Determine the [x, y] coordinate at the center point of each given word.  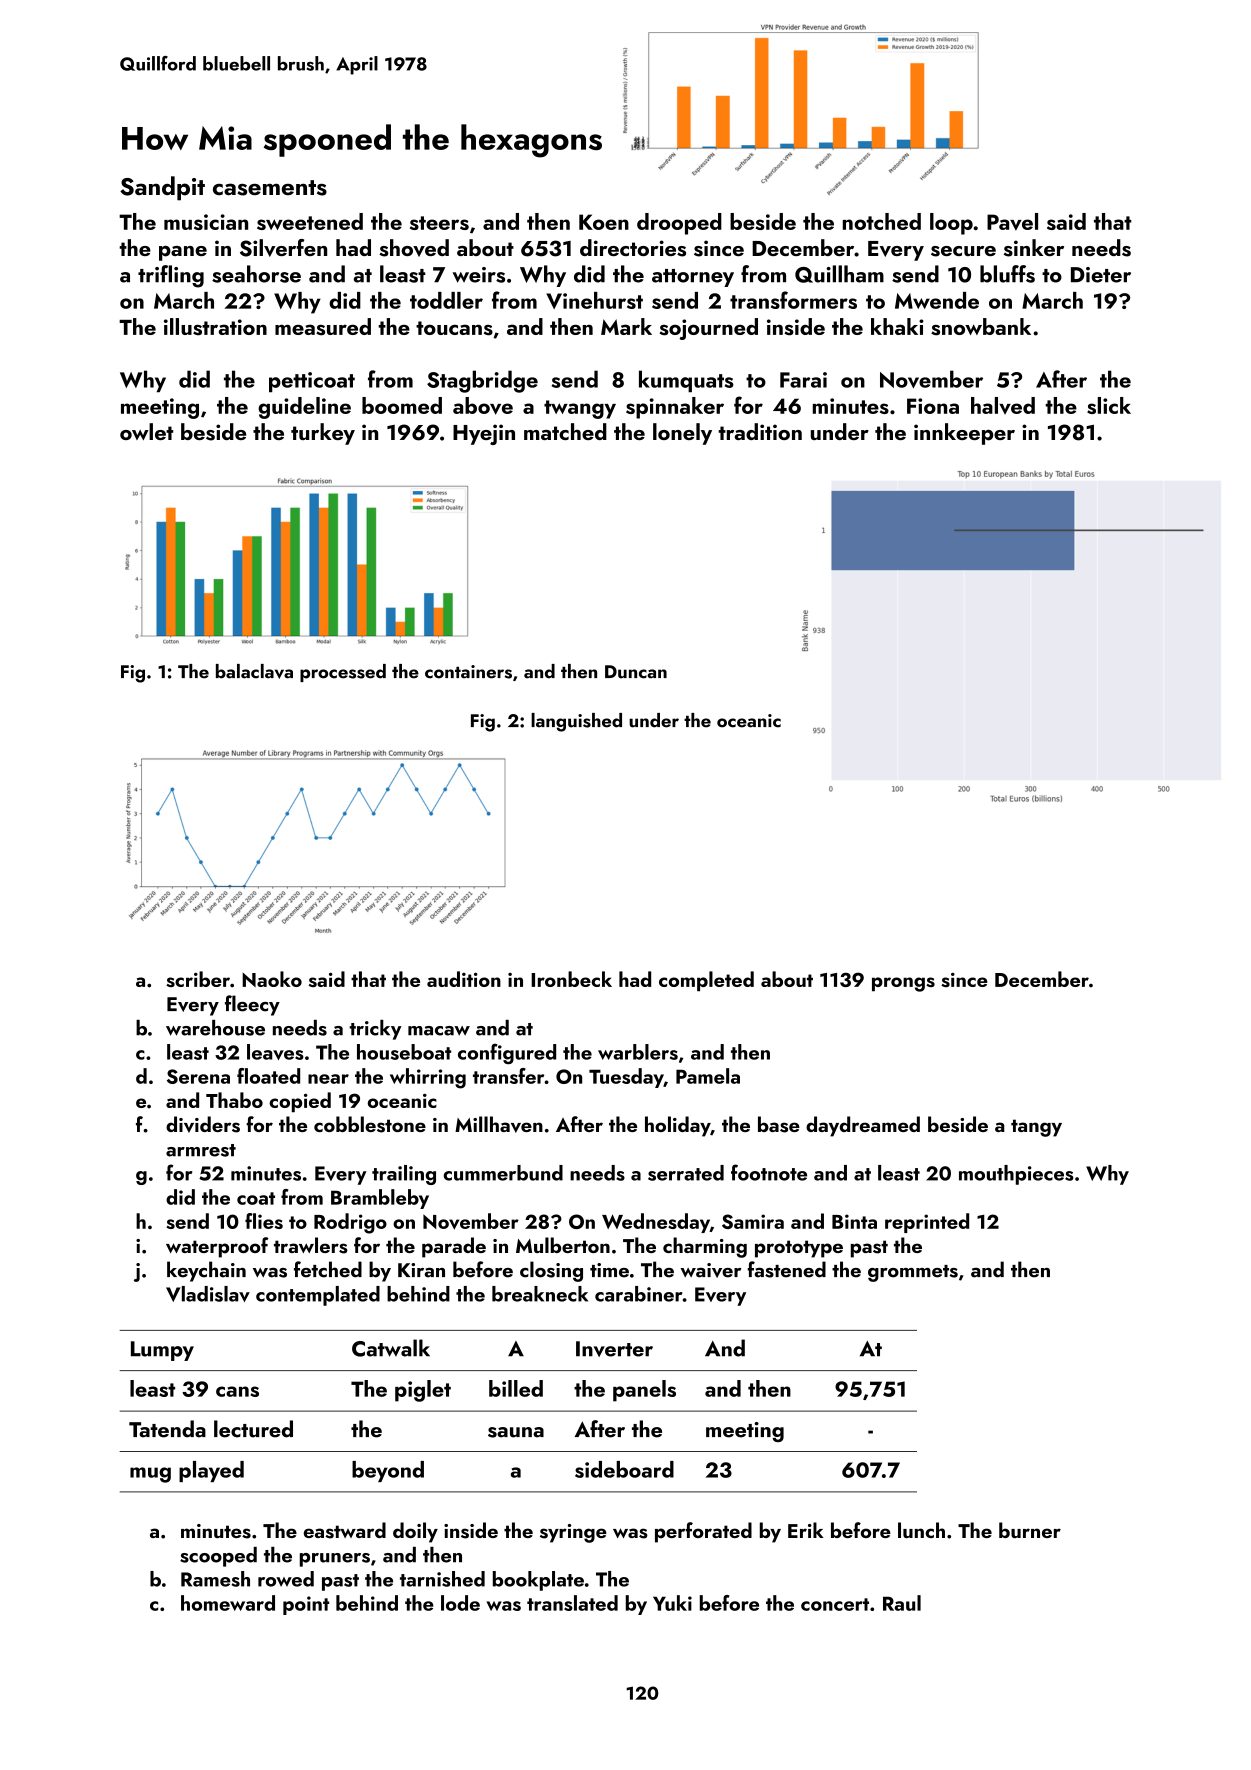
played [211, 1471]
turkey [323, 434]
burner [1030, 1530]
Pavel [1012, 222]
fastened [786, 1269]
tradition [760, 431]
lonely [682, 434]
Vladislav [208, 1294]
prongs [903, 984]
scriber [198, 979]
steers [439, 223]
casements [270, 188]
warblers [638, 1052]
